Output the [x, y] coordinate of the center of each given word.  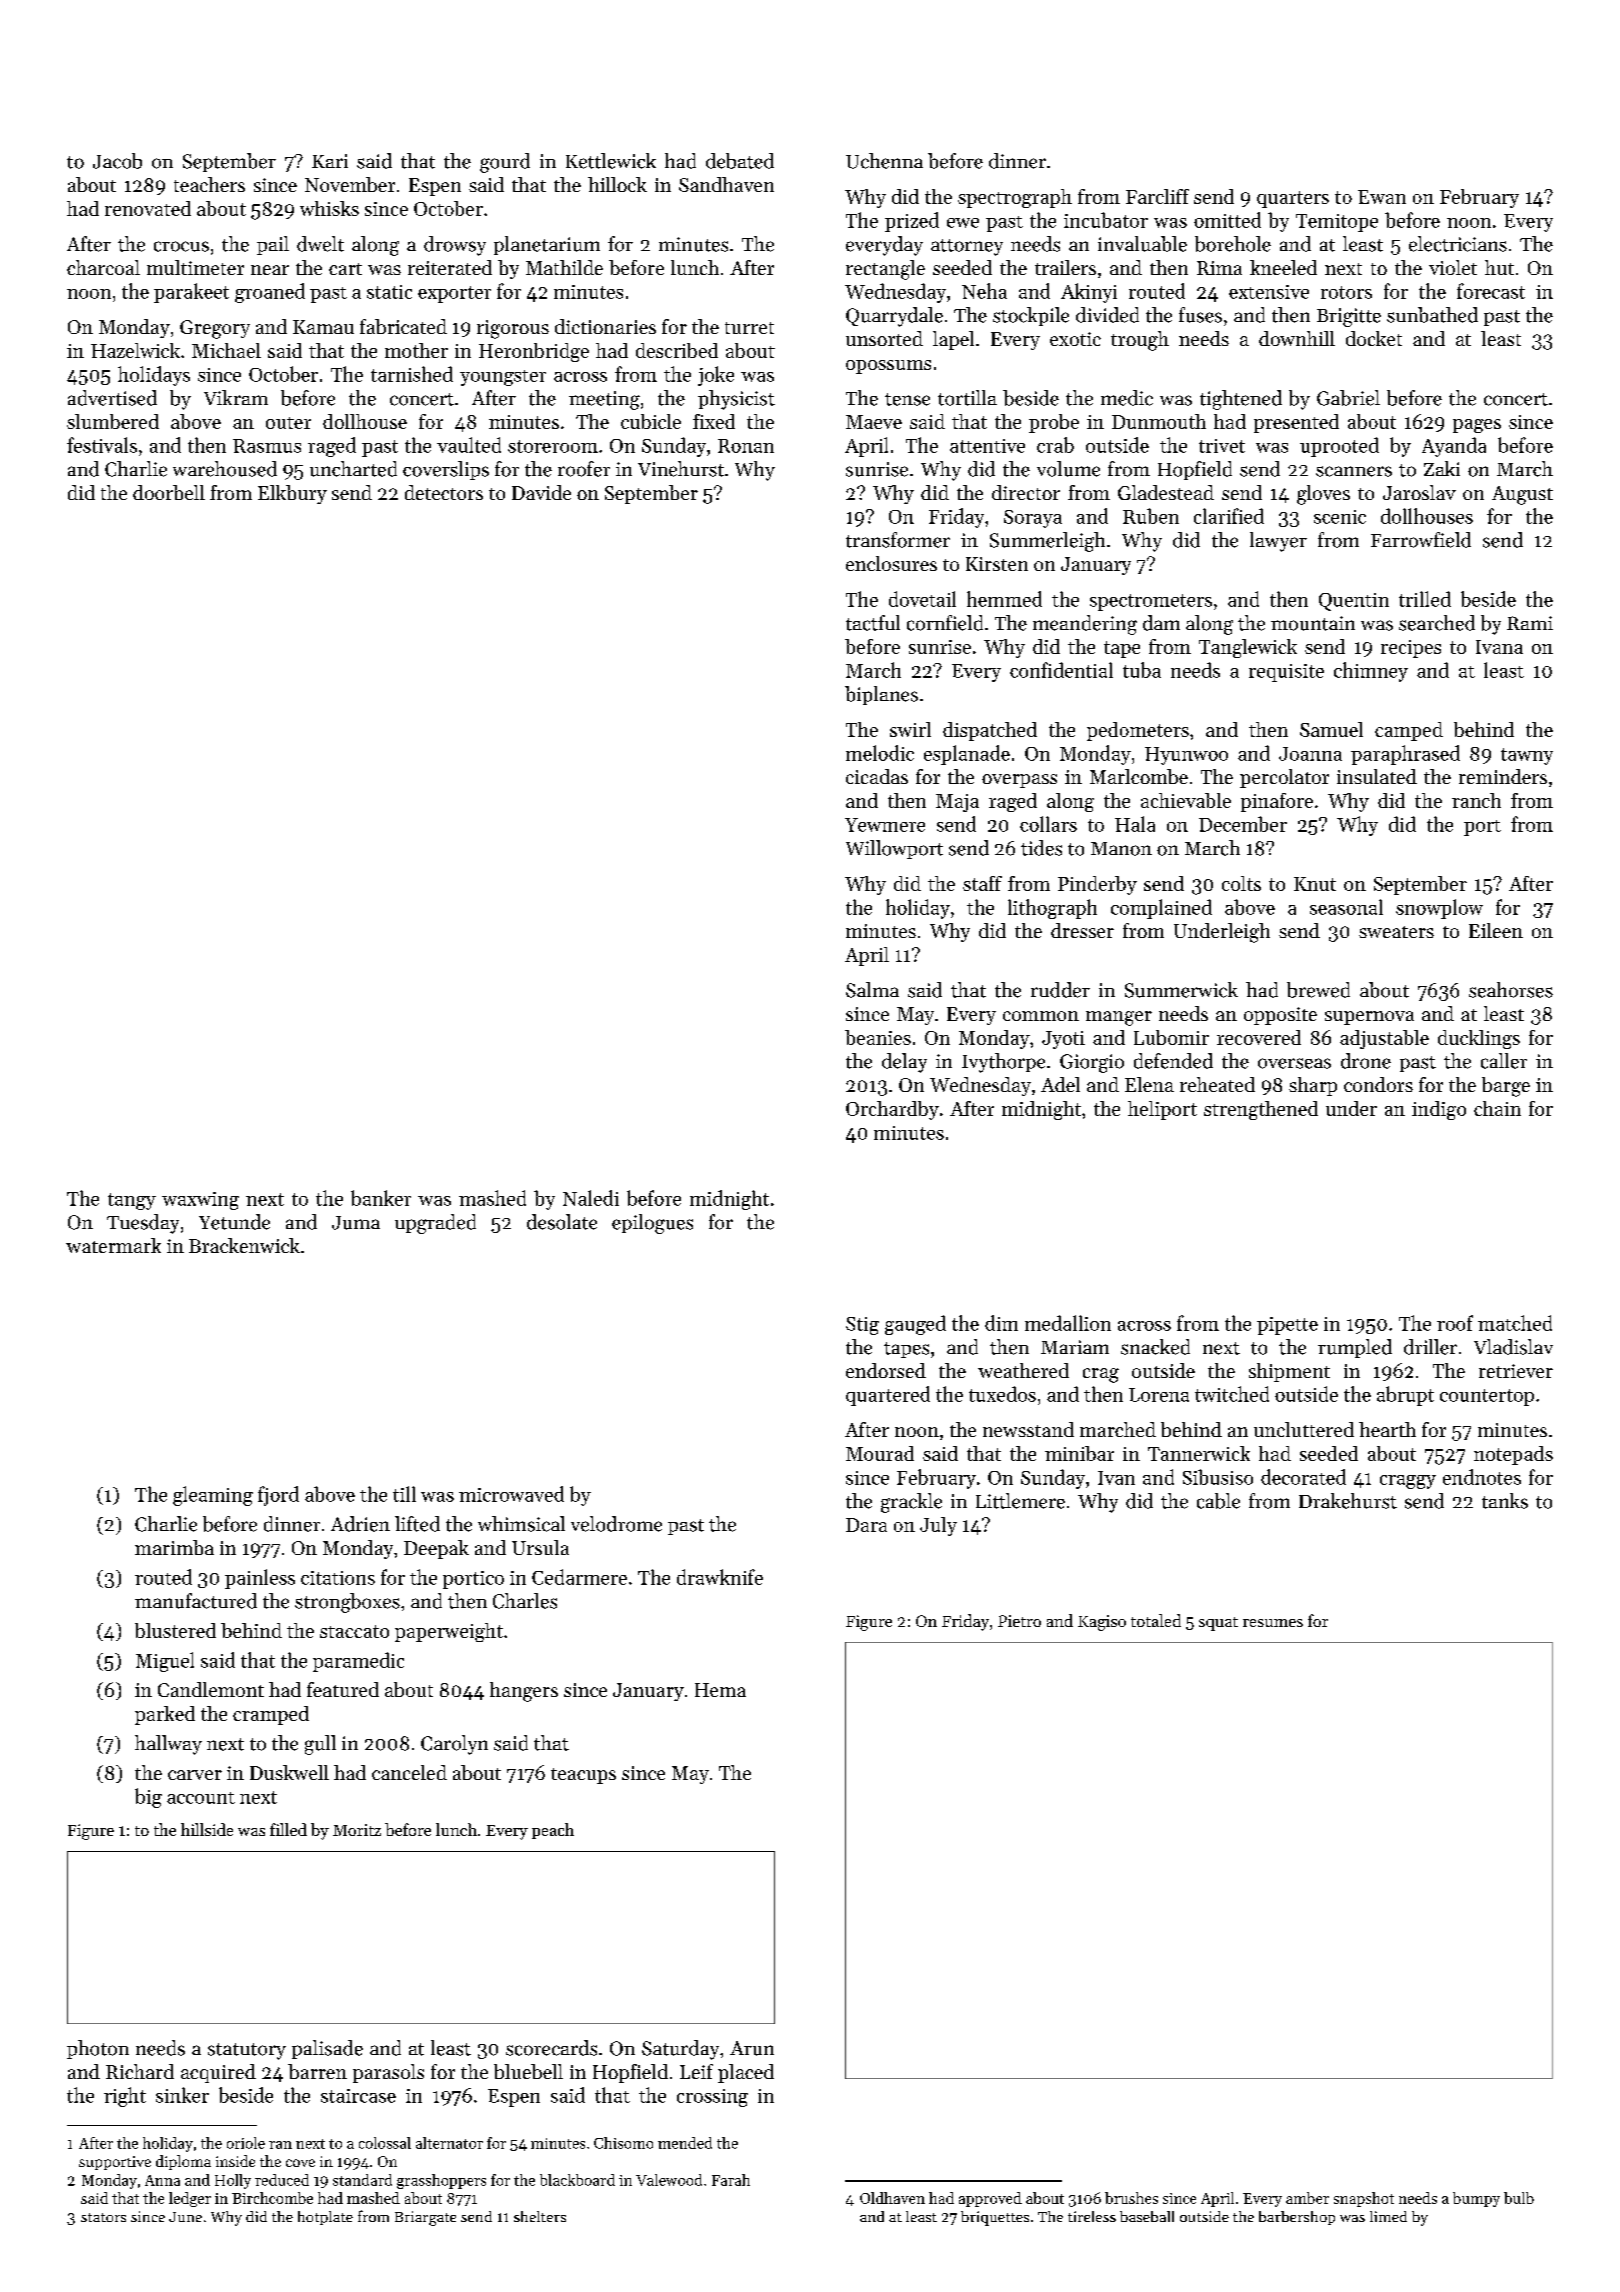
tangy [132, 1201]
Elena [1149, 1084]
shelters [540, 2216]
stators [103, 2217]
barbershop [1297, 2218]
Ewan [1382, 197]
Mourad [880, 1453]
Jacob [117, 161]
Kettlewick [611, 161]
